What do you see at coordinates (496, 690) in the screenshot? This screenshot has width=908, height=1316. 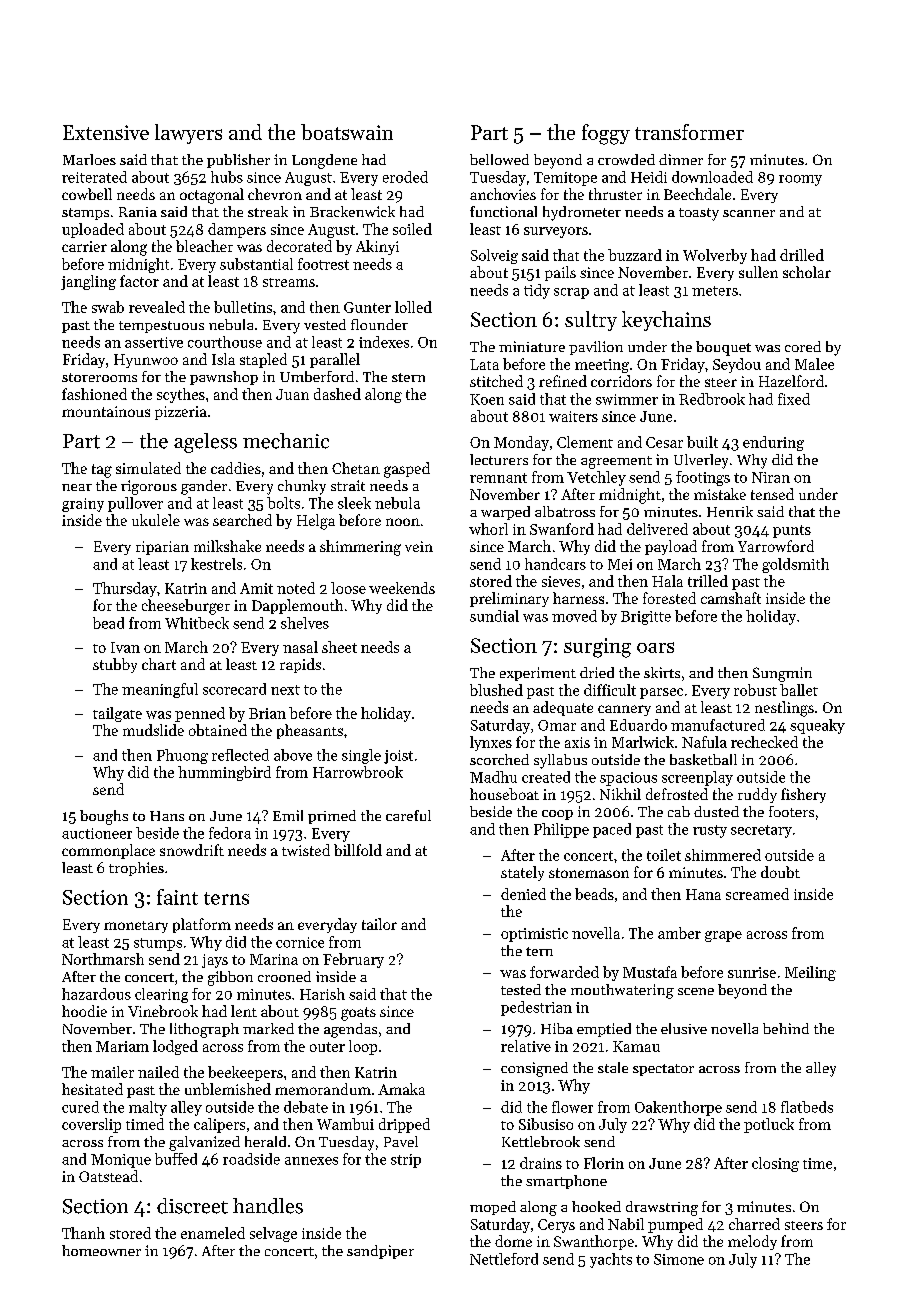 I see `blushed` at bounding box center [496, 690].
